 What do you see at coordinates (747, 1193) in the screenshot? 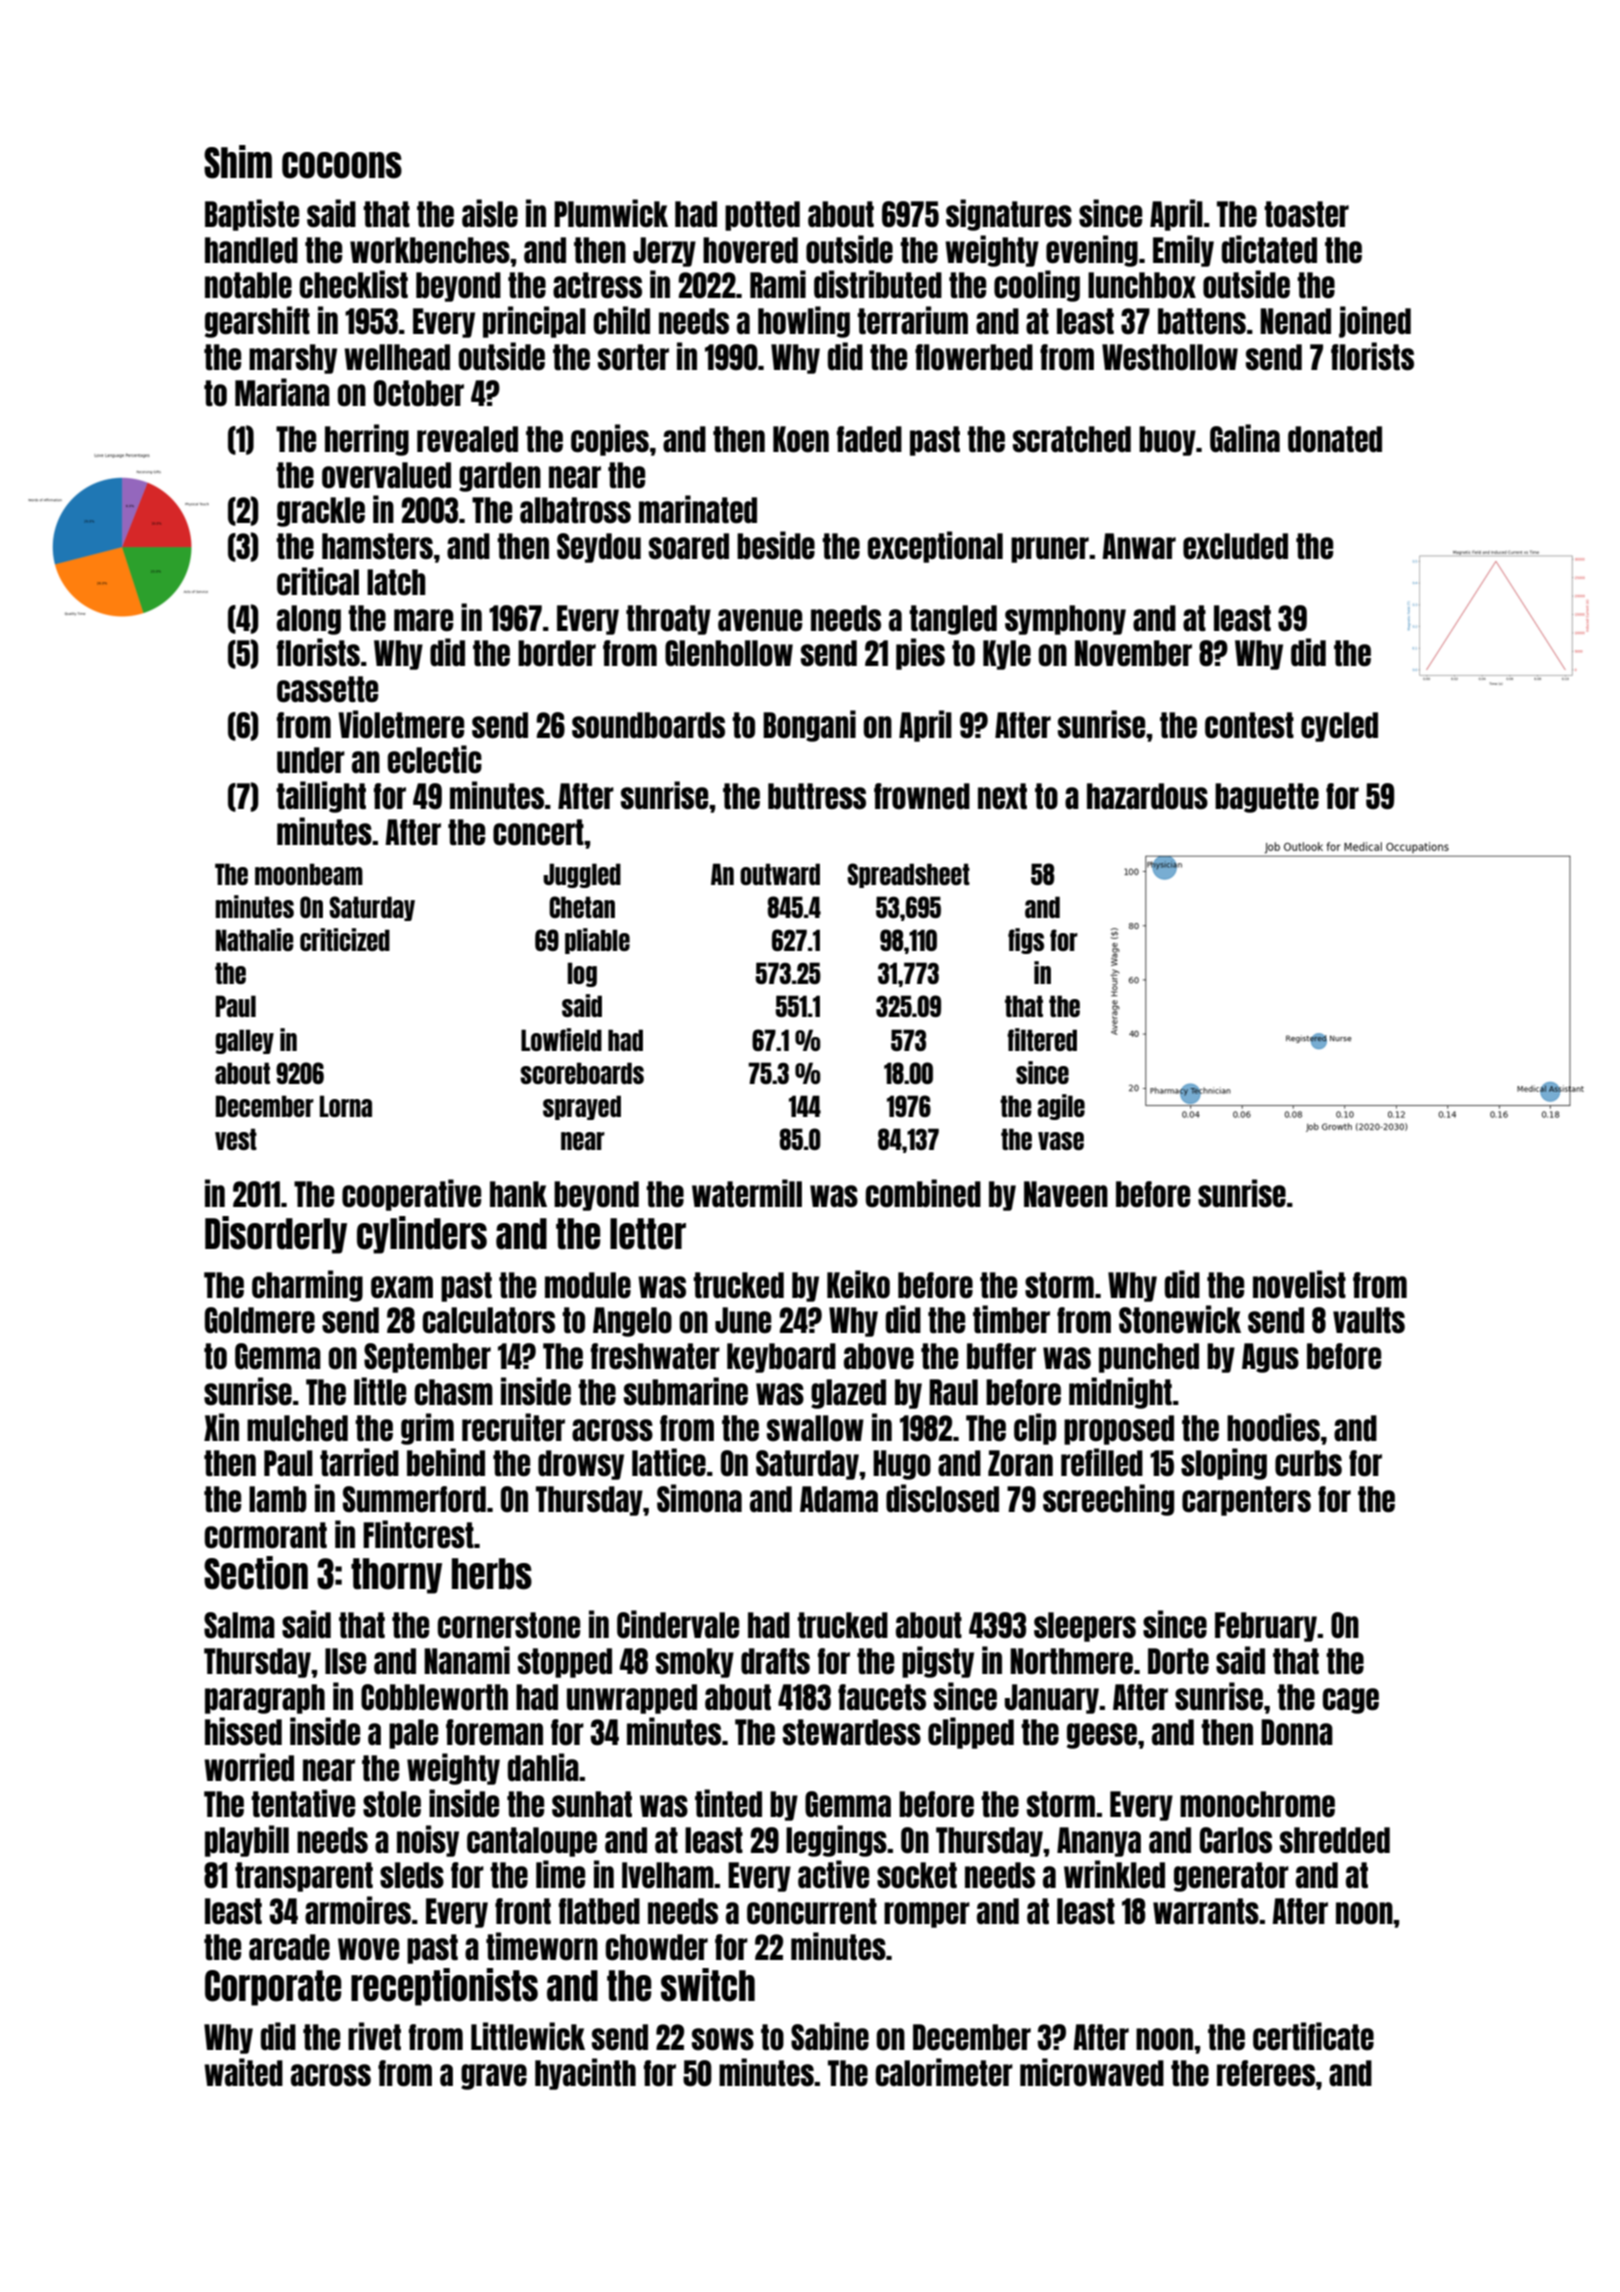
I see `watermill` at bounding box center [747, 1193].
